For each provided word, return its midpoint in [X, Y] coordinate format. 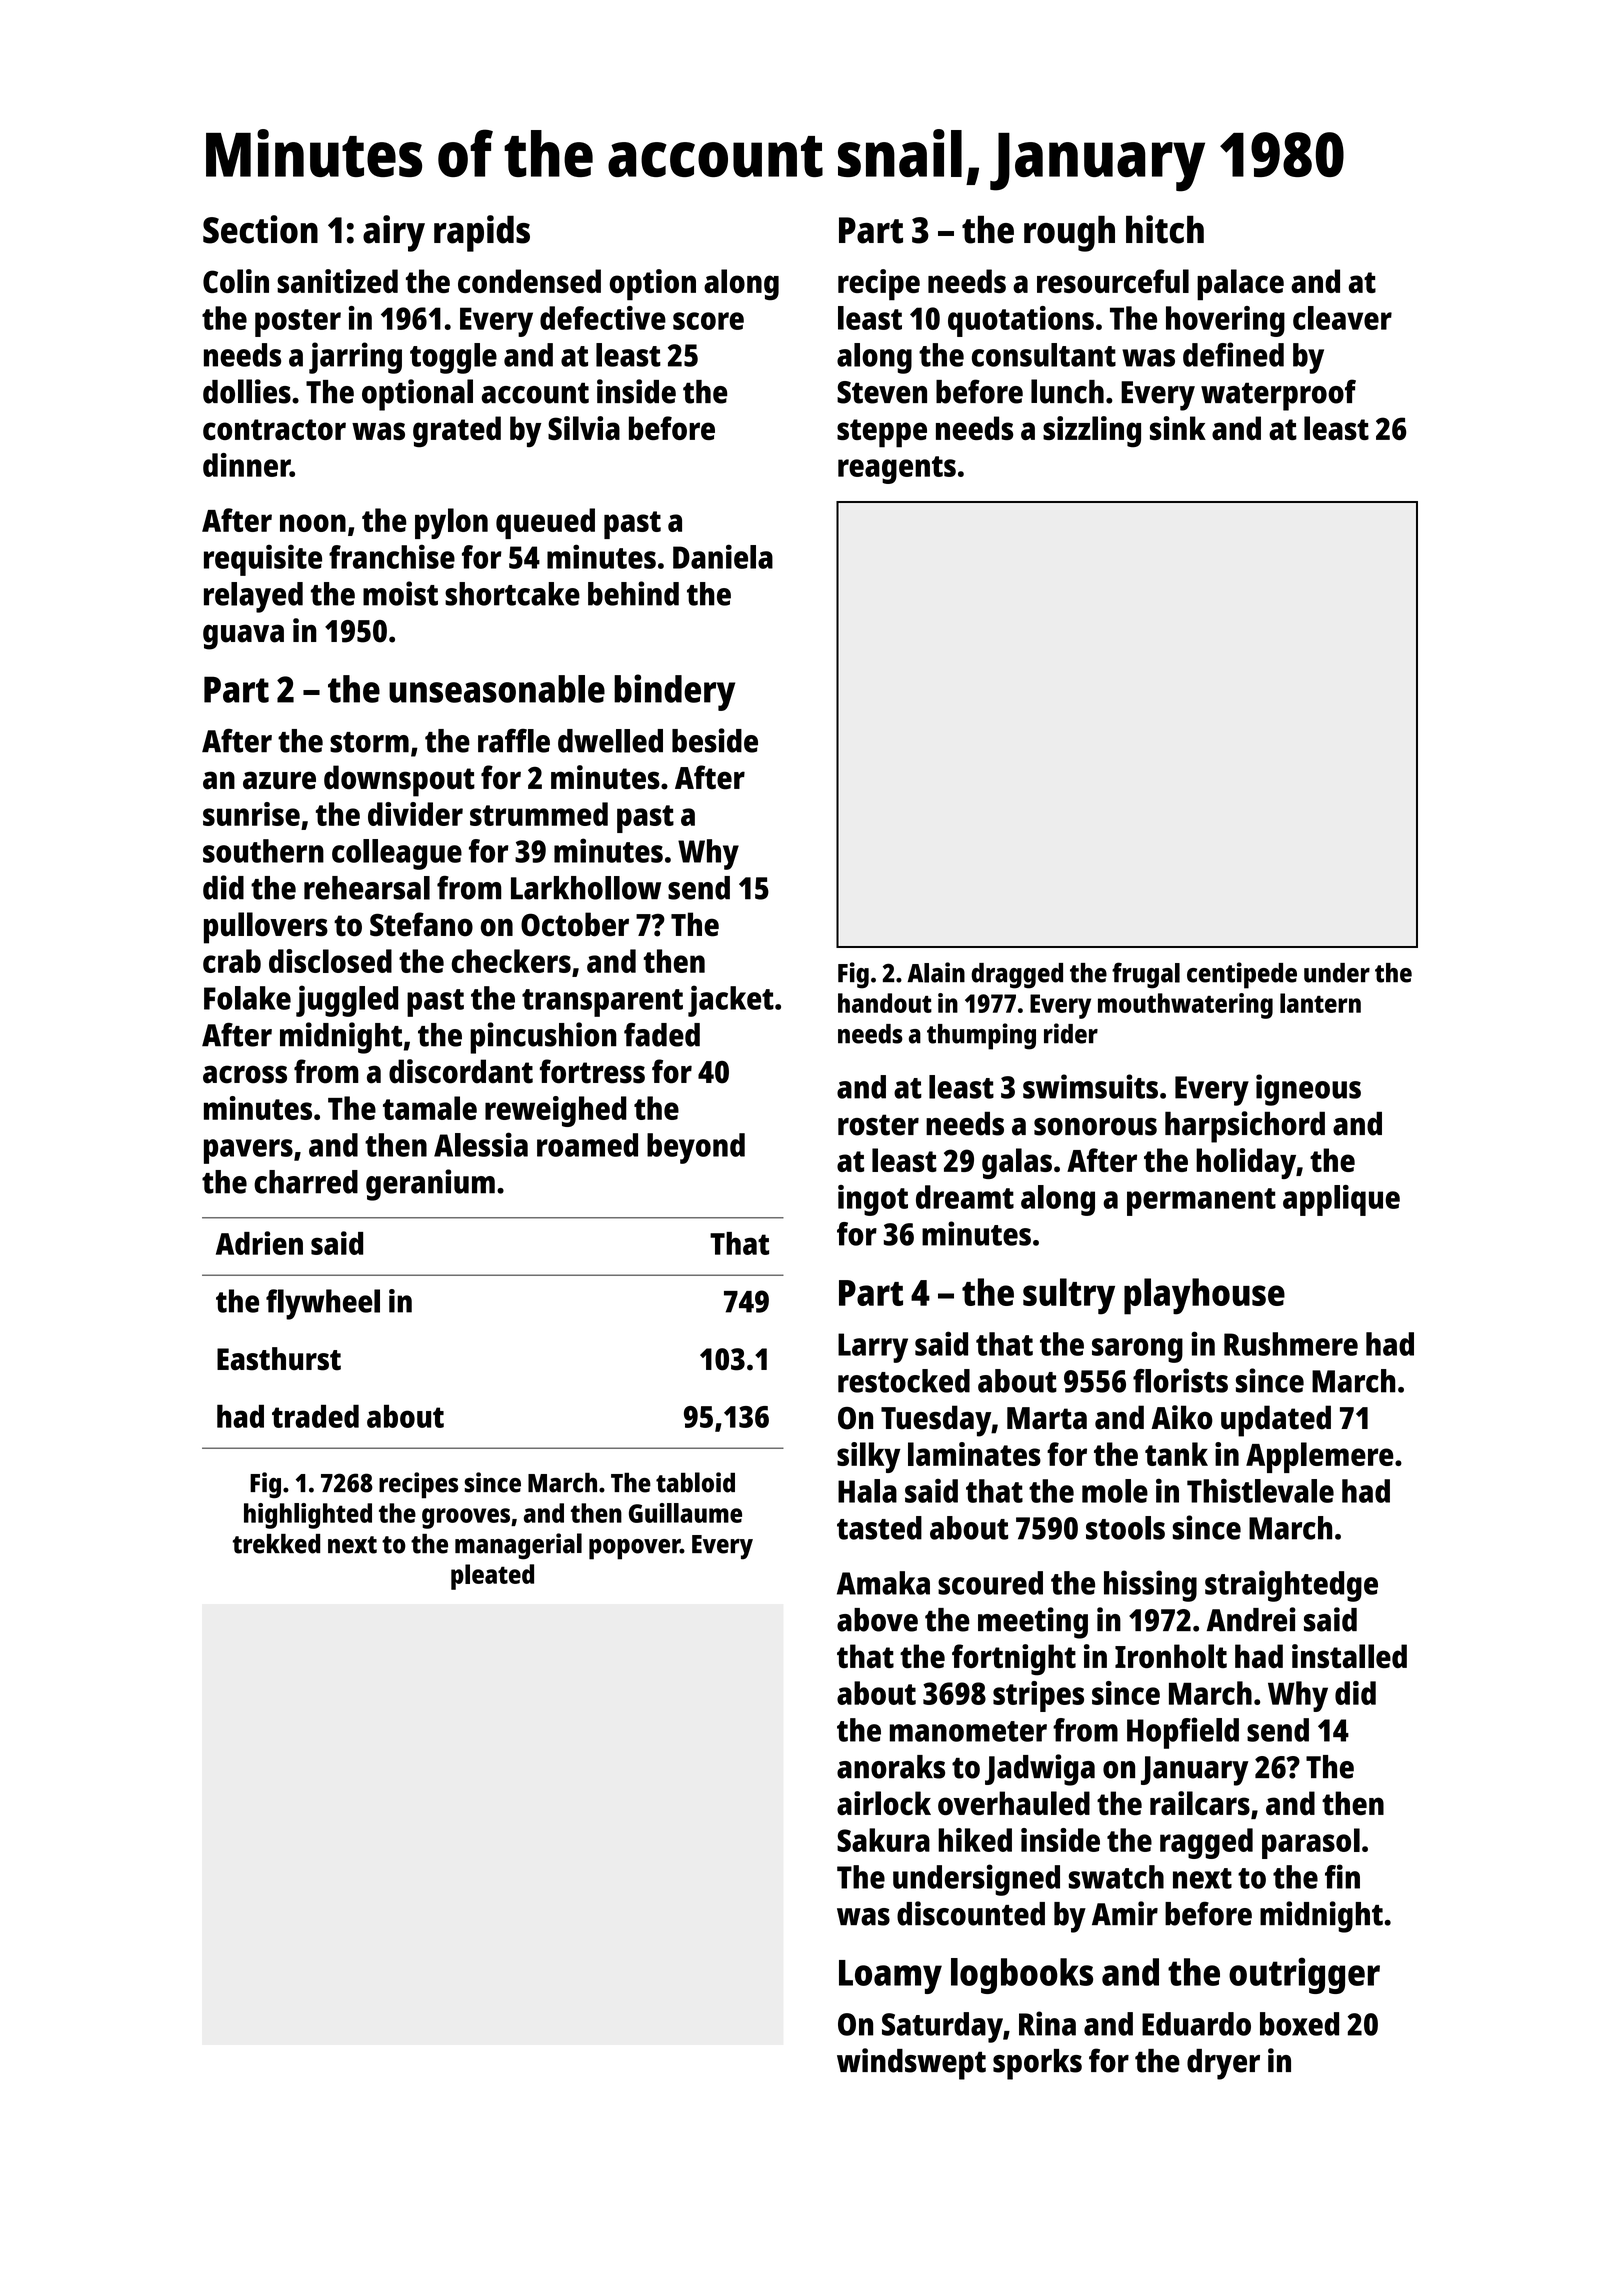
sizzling [1092, 432]
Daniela [723, 556]
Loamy [890, 1977]
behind [633, 593]
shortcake [512, 594]
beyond [696, 1148]
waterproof [1278, 395]
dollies [247, 391]
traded [315, 1416]
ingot [873, 1200]
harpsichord [1245, 1127]
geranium [430, 1185]
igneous [1308, 1090]
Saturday [942, 2027]
